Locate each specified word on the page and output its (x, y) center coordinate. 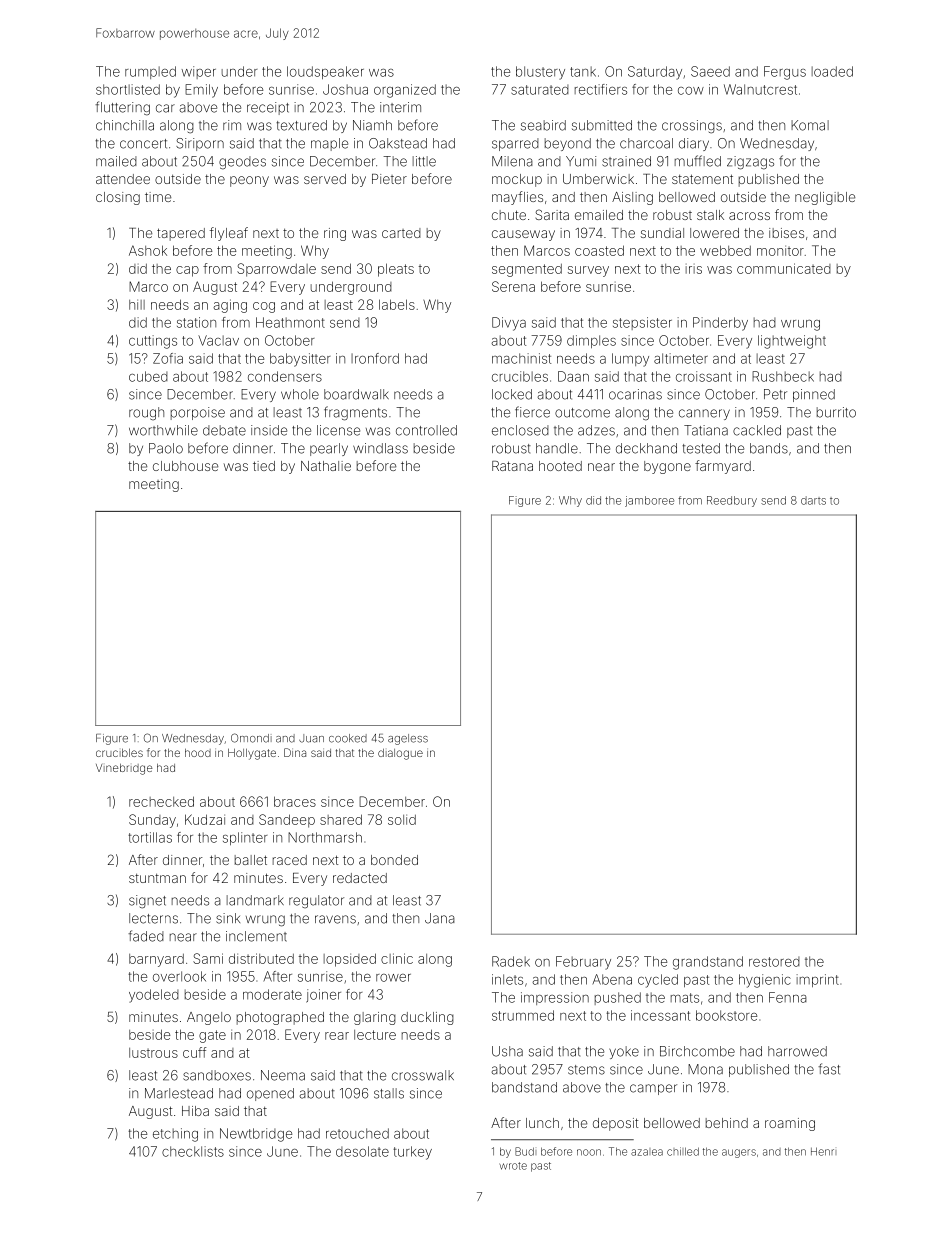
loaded (832, 71)
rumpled (150, 72)
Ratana (512, 466)
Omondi (251, 738)
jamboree (649, 501)
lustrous (153, 1053)
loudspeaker (325, 72)
